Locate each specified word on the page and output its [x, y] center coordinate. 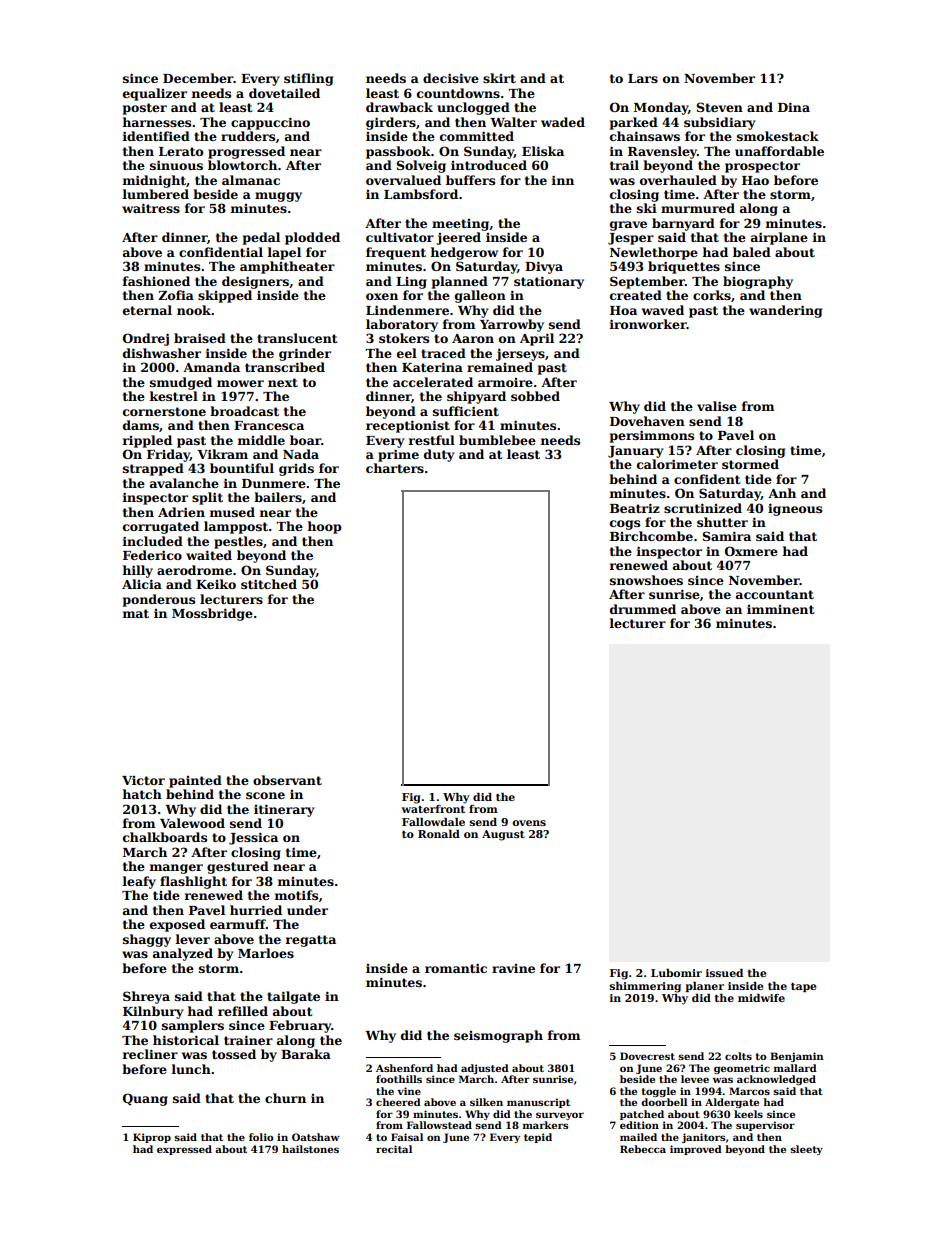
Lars [643, 78]
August [503, 835]
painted [195, 781]
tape [804, 987]
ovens [529, 823]
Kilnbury [153, 1012]
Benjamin [797, 1057]
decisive [451, 78]
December [198, 78]
